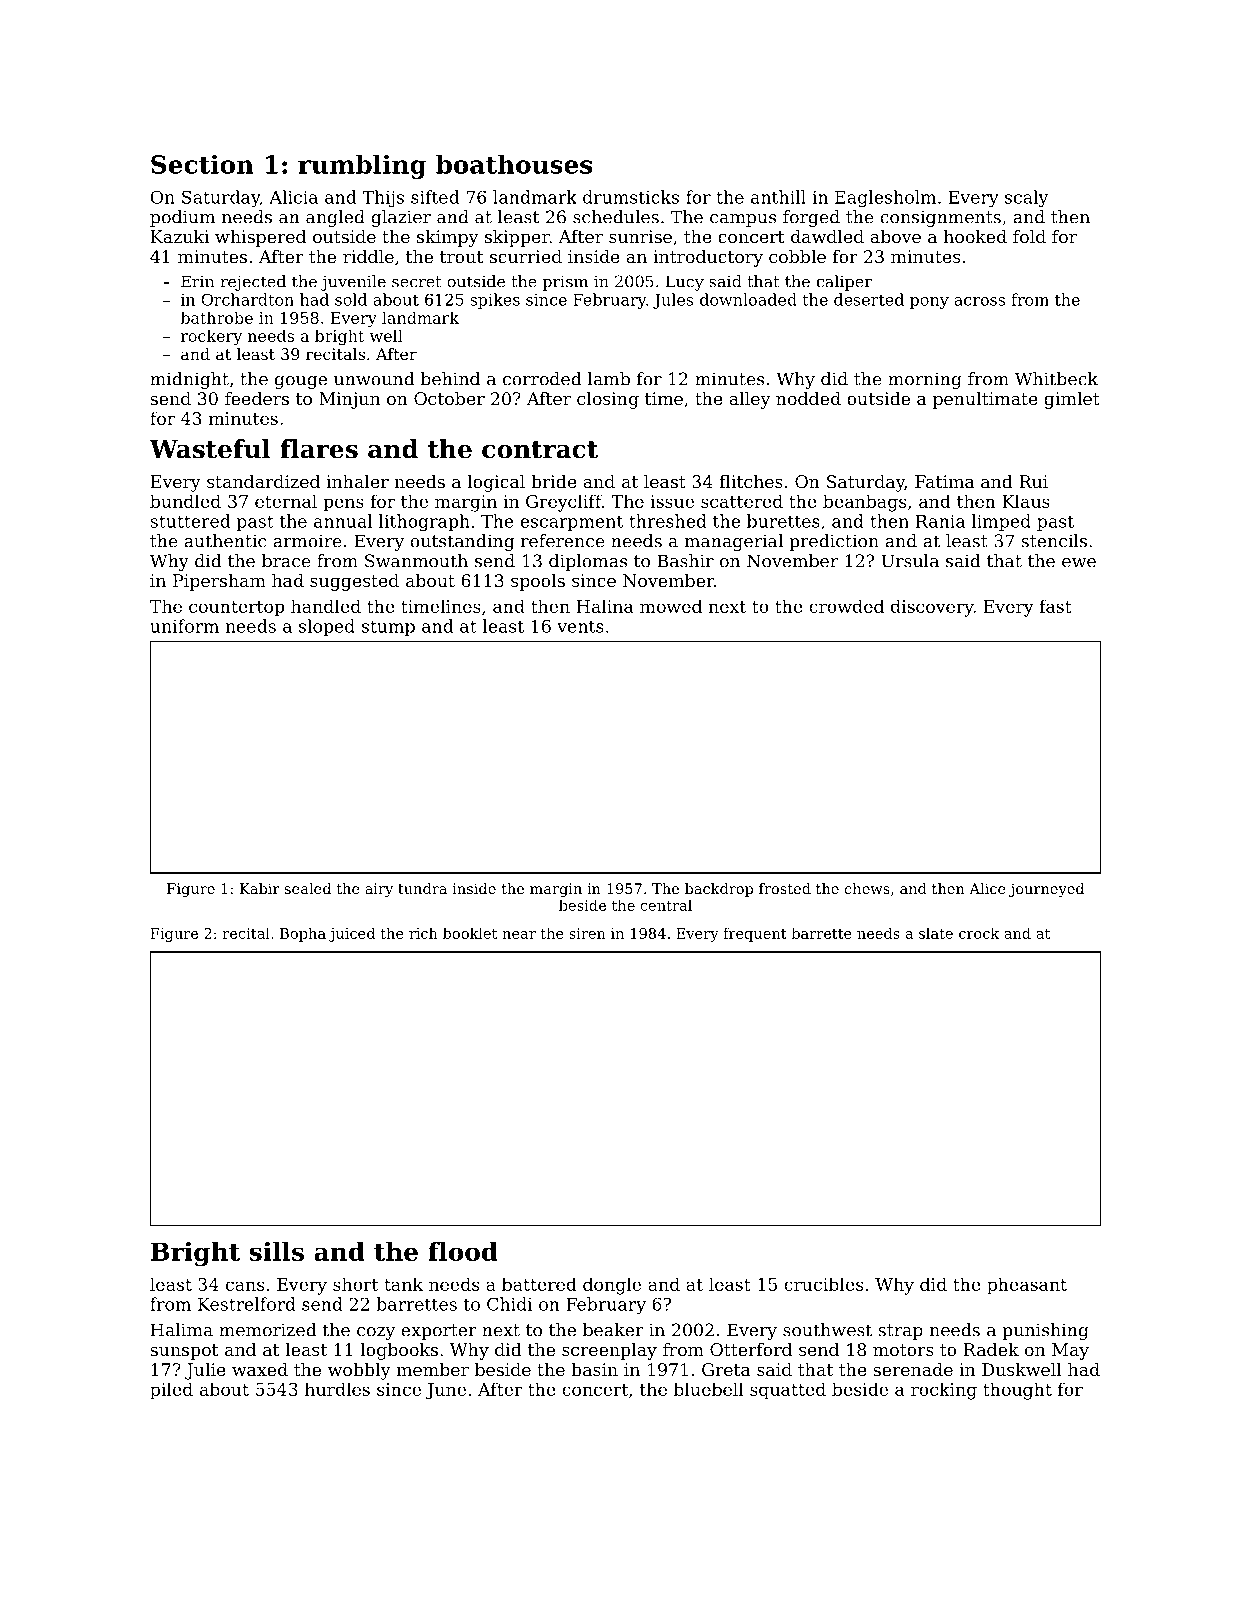 This image has height=1618, width=1251. Describe the element at coordinates (388, 628) in the image. I see `stump` at that location.
